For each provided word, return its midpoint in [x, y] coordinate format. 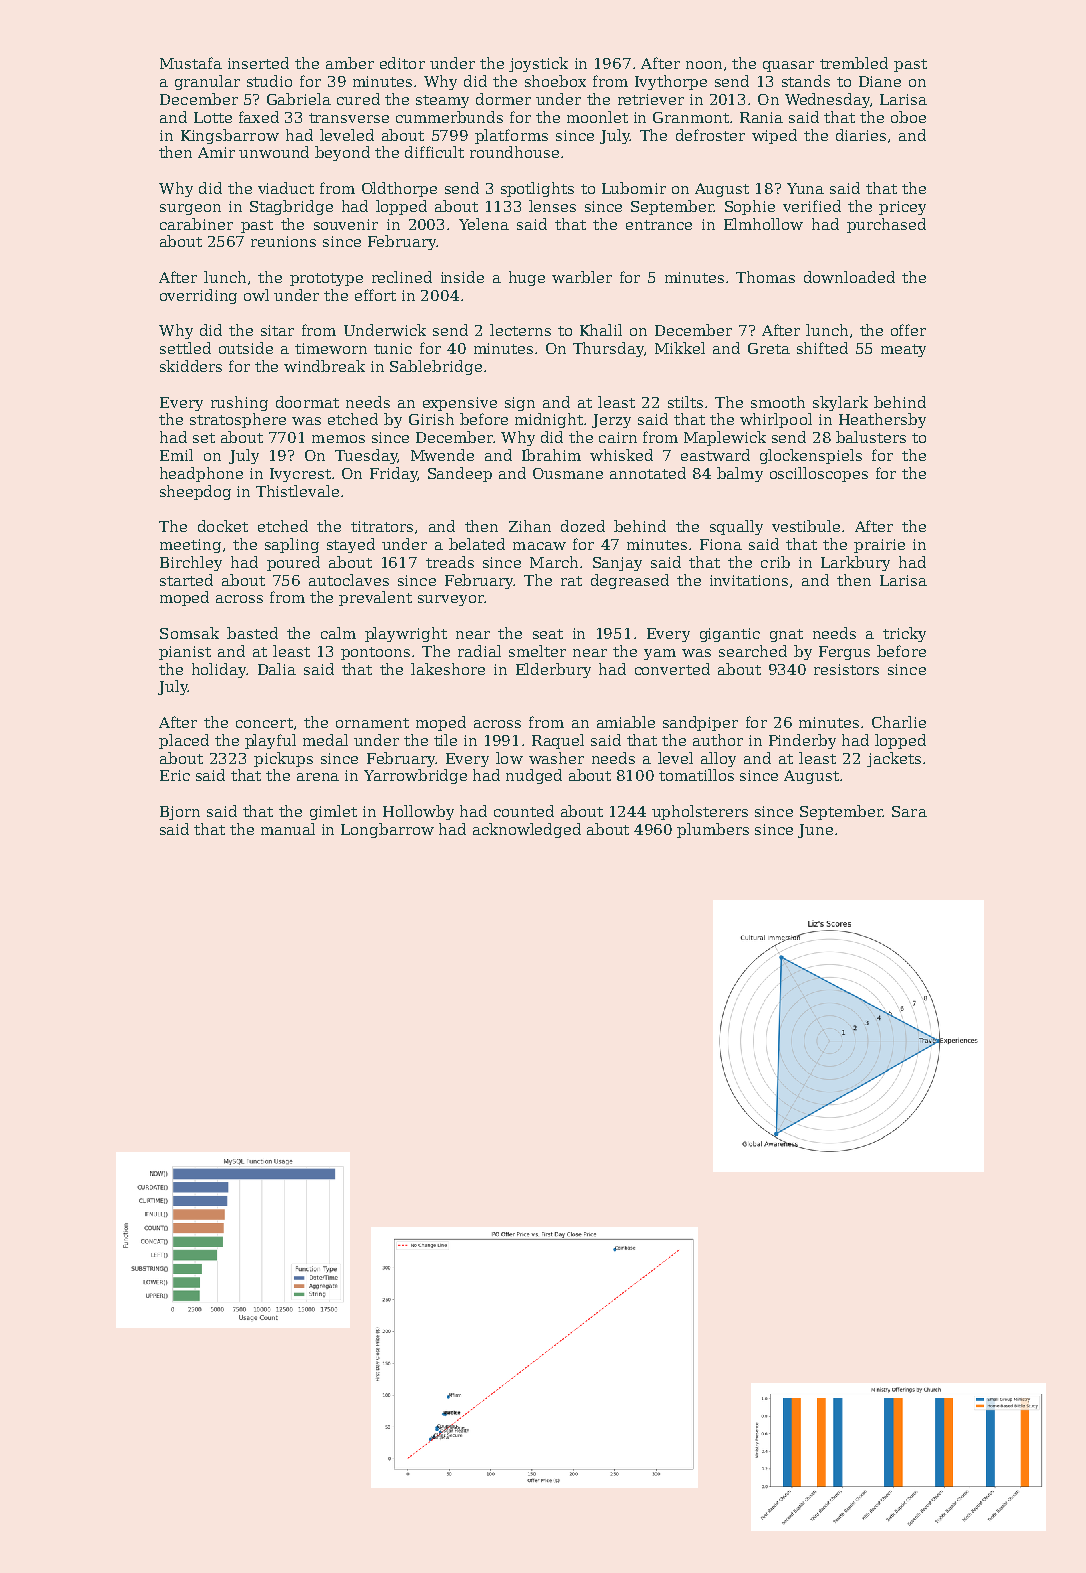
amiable [626, 722]
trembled [854, 63]
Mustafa [191, 63]
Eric [175, 775]
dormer [503, 99]
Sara [909, 811]
